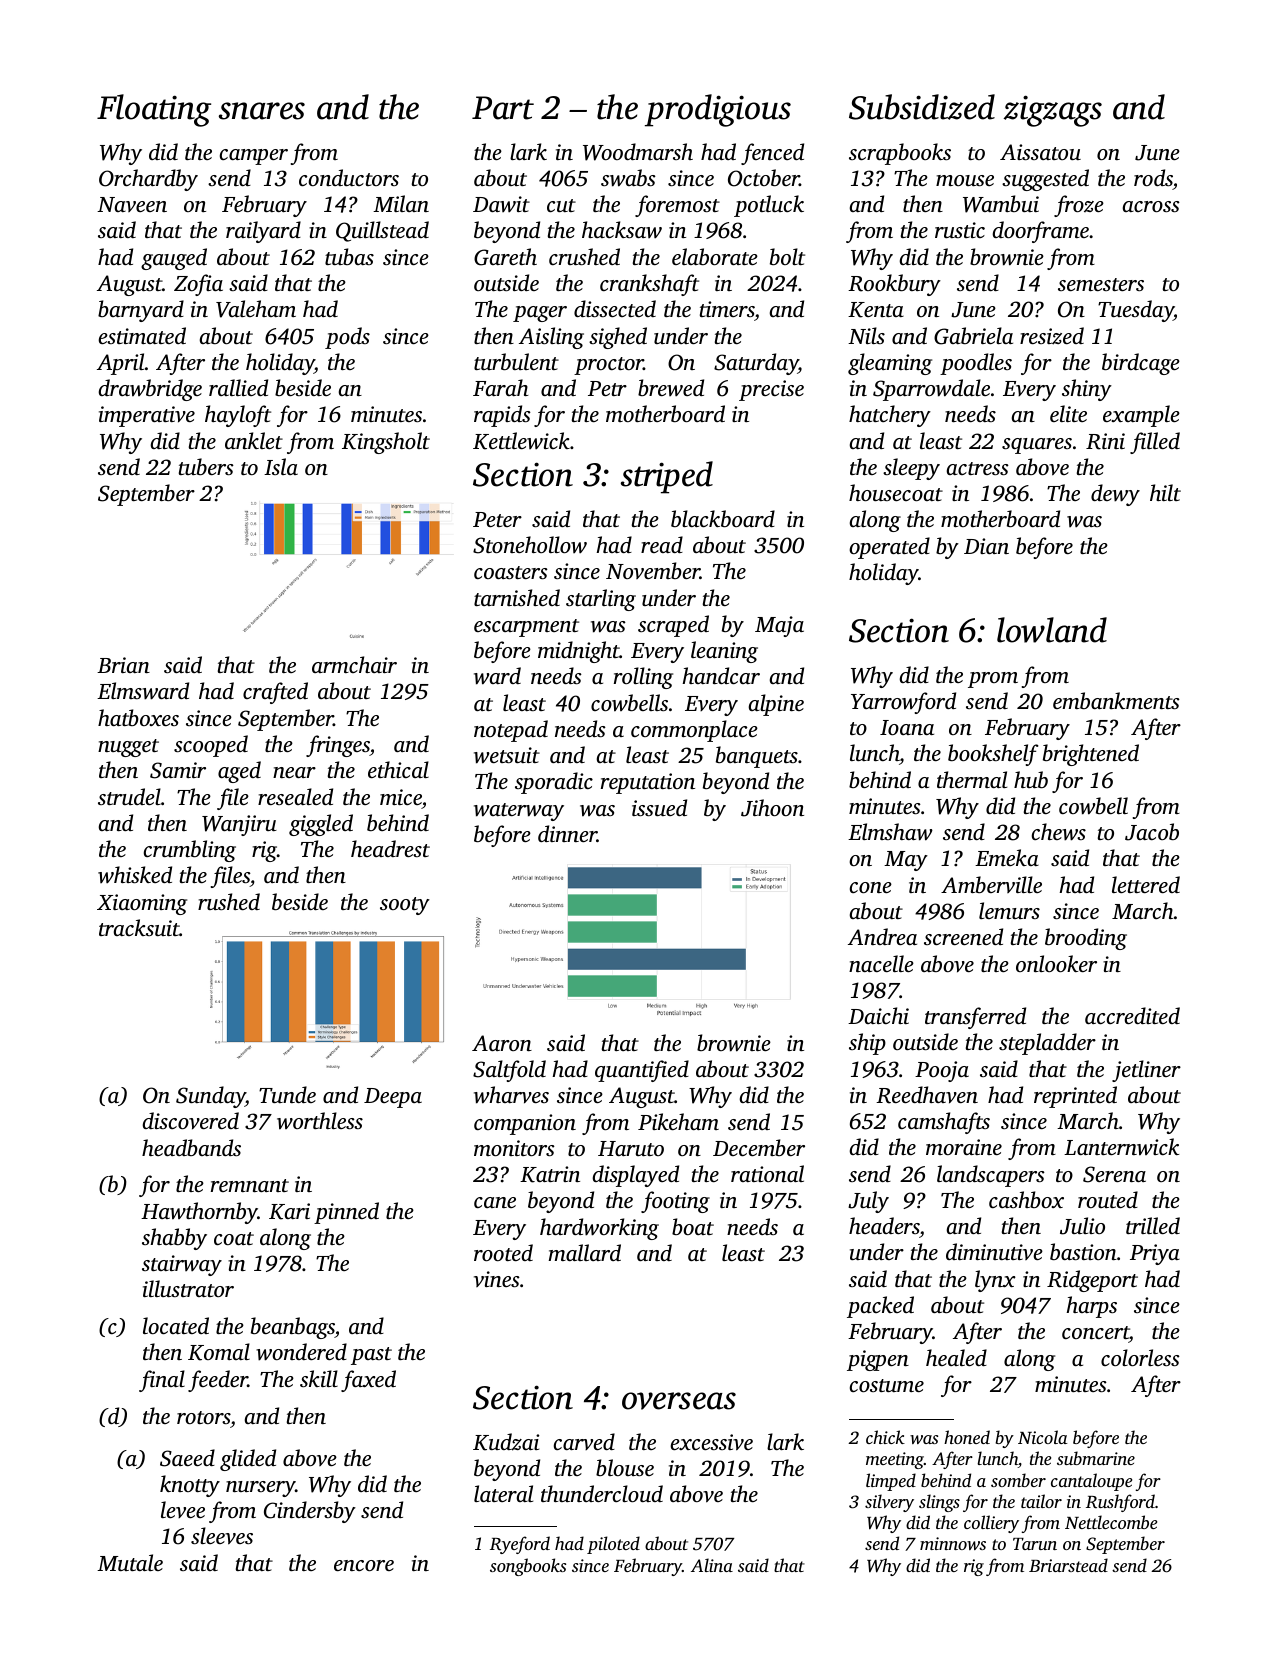  Describe the element at coordinates (130, 1562) in the screenshot. I see `Mutale` at that location.
